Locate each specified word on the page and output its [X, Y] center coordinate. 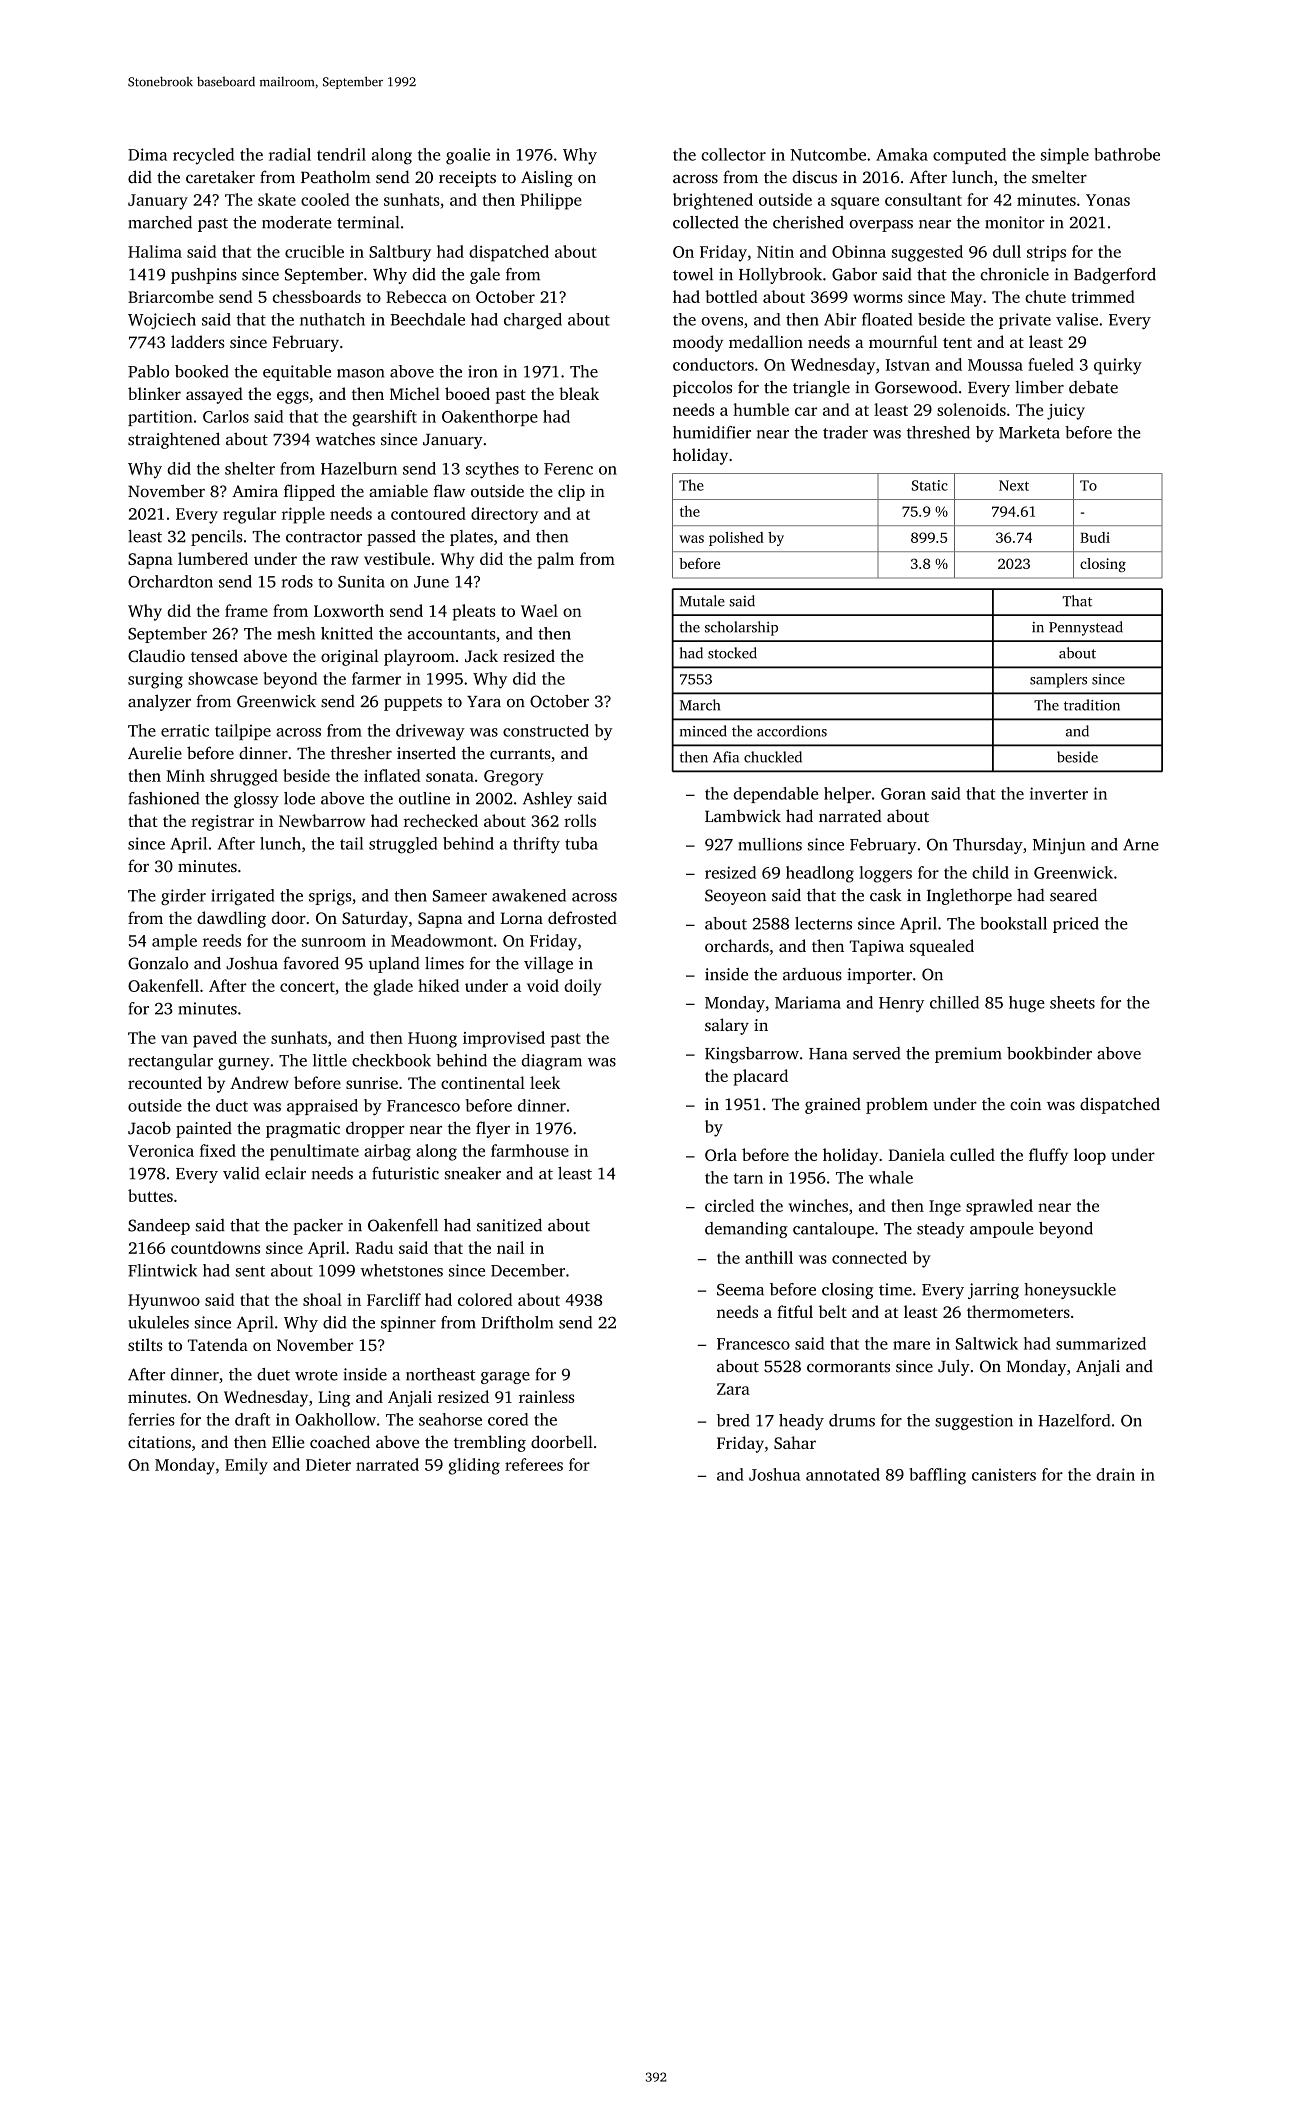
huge [1027, 1004]
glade [393, 987]
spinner [408, 1324]
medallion [766, 341]
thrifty [536, 845]
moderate [297, 222]
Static [930, 485]
